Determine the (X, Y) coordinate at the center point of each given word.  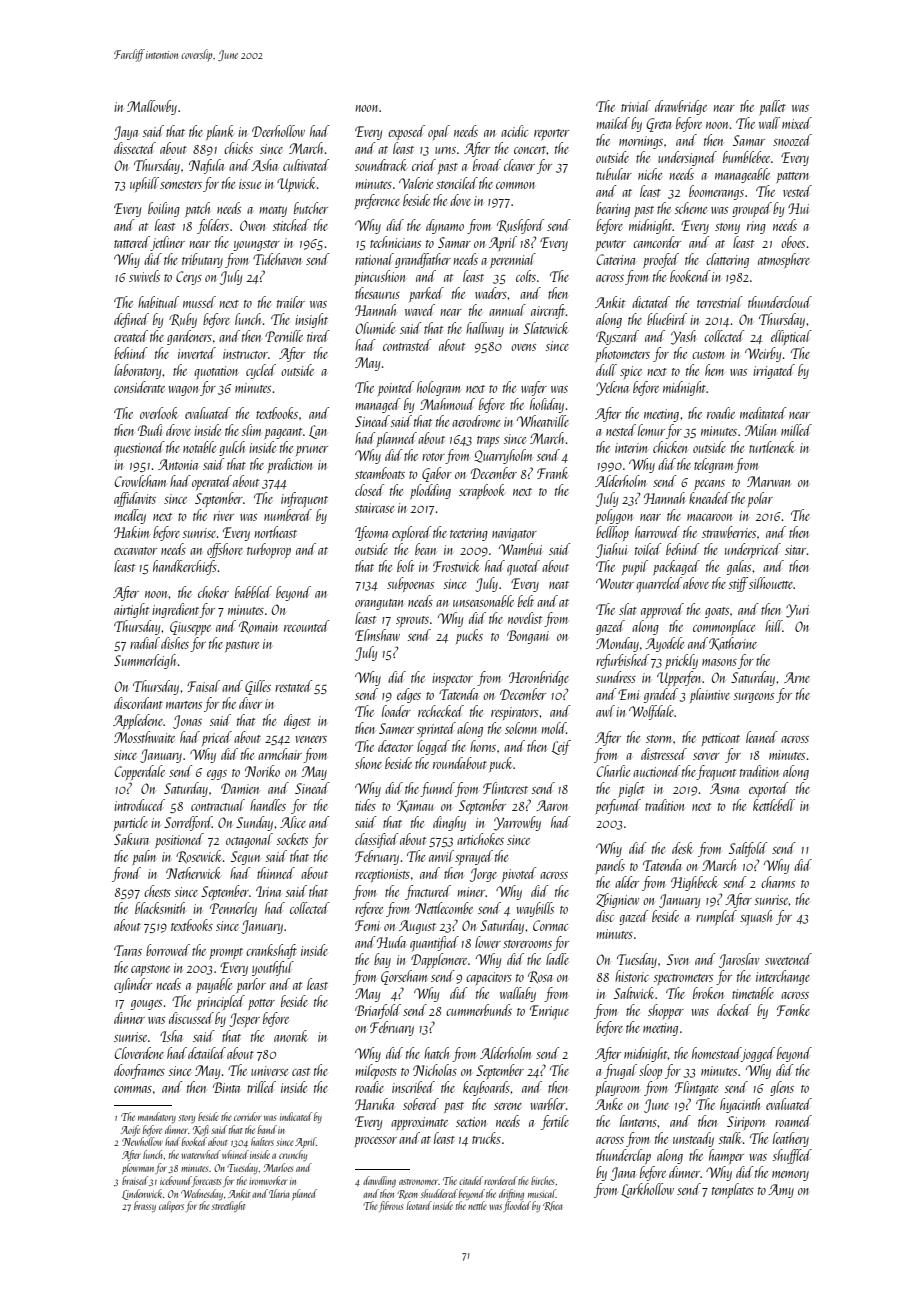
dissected (135, 148)
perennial (513, 260)
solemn (521, 728)
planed (304, 1194)
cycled (261, 371)
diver (250, 703)
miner (471, 892)
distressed (664, 754)
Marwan (768, 481)
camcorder (657, 242)
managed (378, 405)
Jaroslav (739, 960)
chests (157, 891)
